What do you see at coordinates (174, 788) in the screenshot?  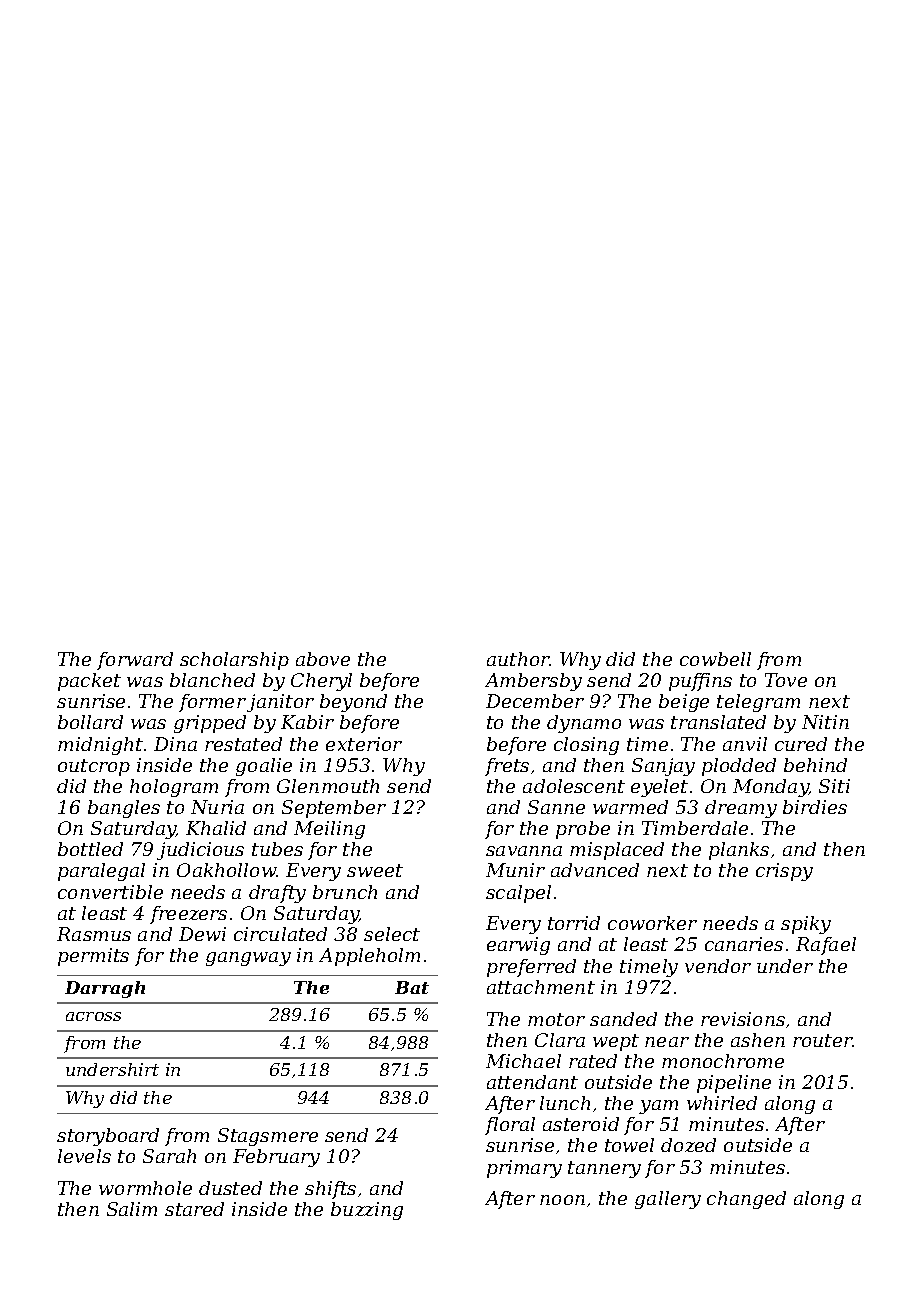 I see `hologram` at bounding box center [174, 788].
